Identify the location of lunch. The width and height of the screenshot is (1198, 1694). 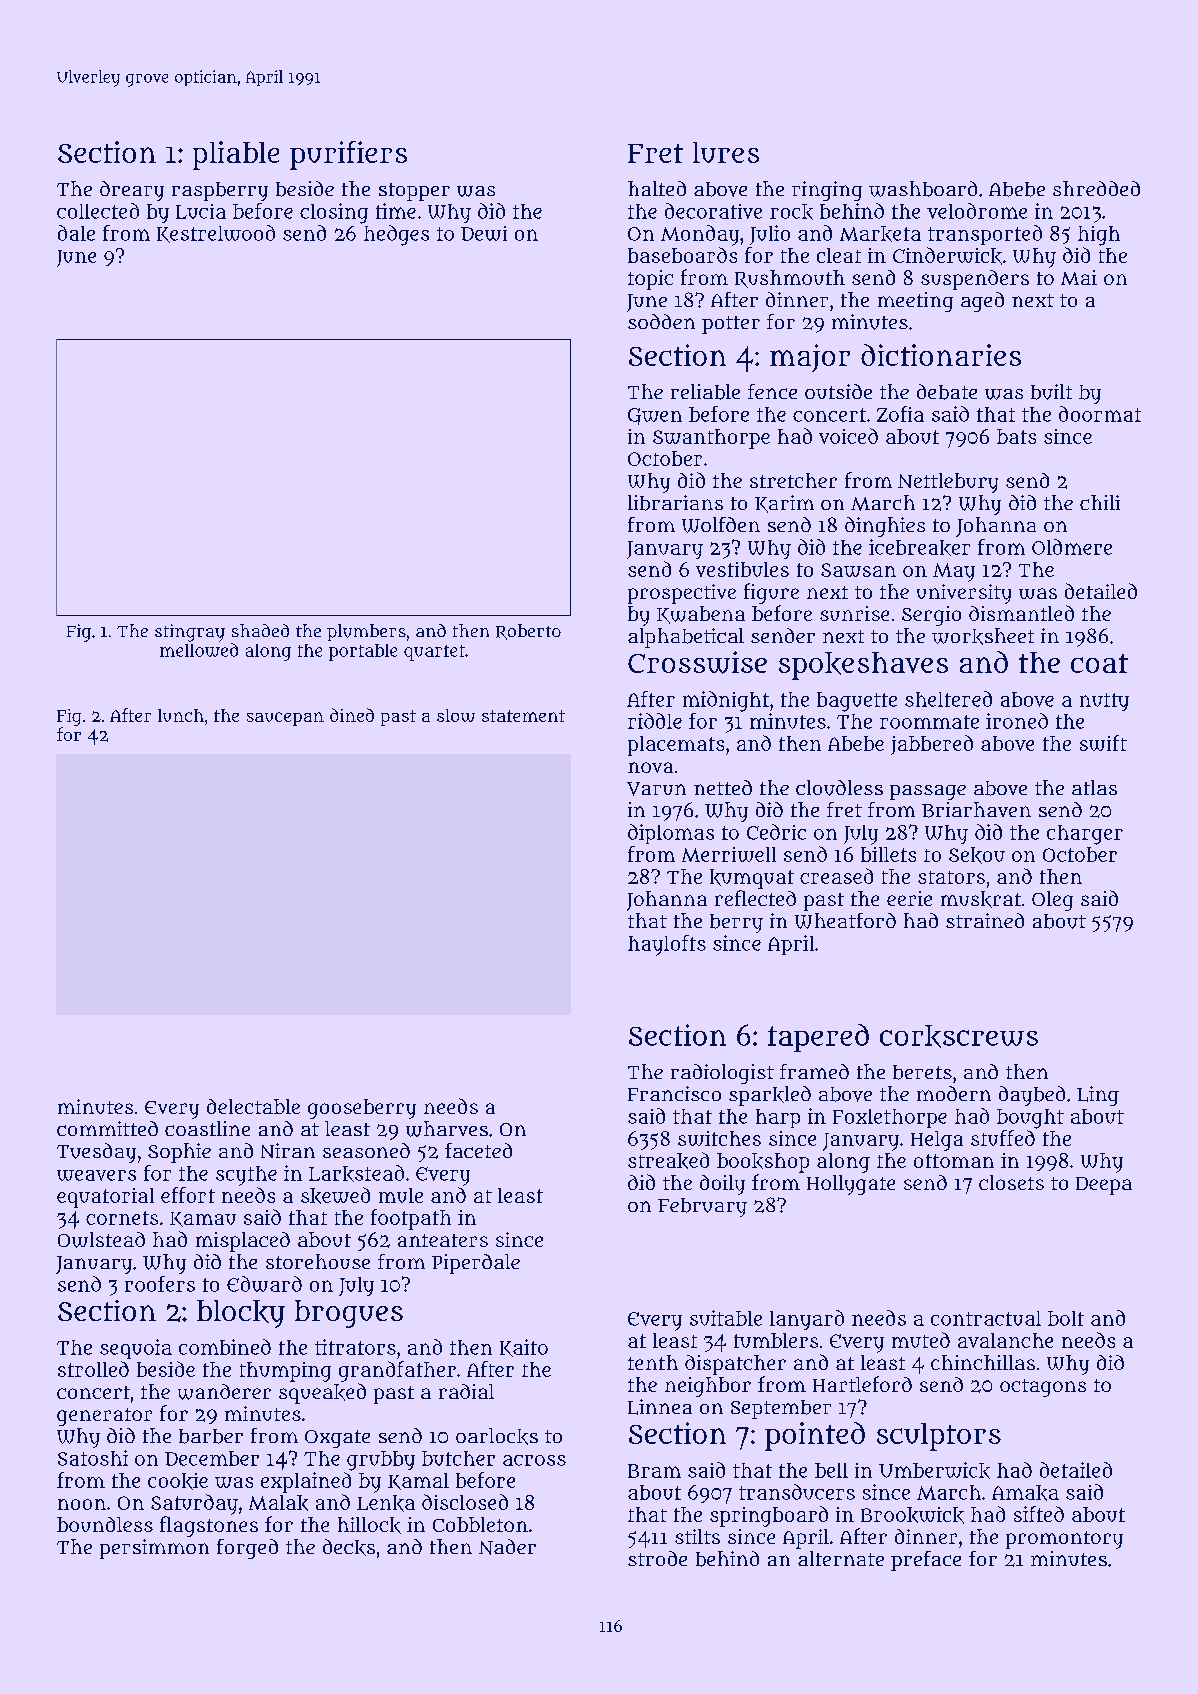
(181, 715).
